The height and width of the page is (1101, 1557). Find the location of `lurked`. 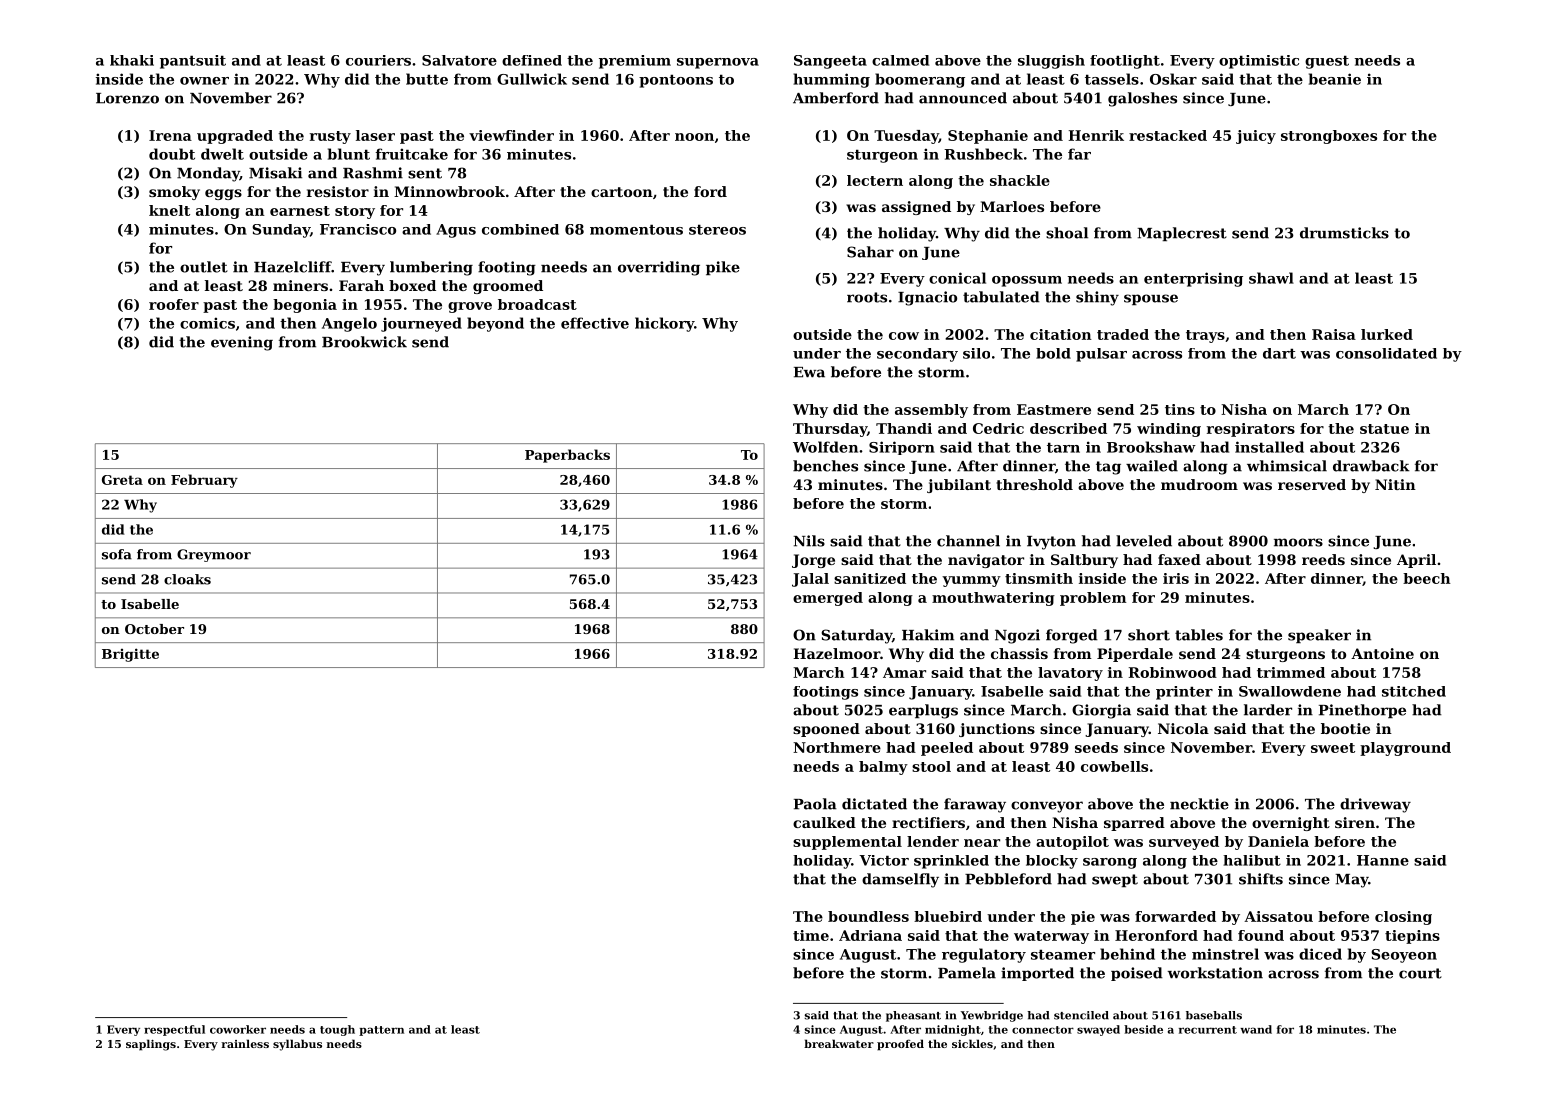

lurked is located at coordinates (1387, 334).
